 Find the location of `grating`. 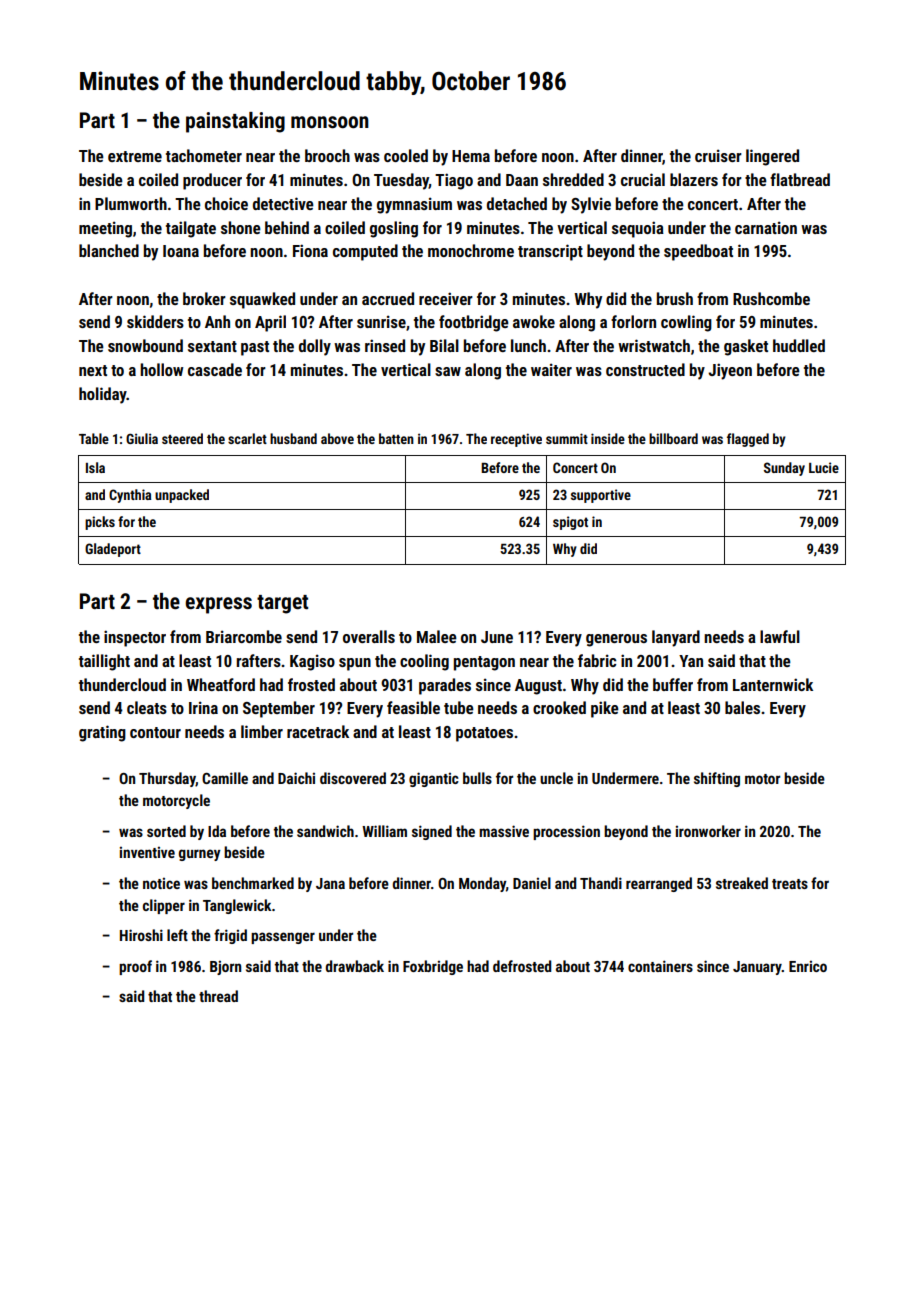

grating is located at coordinates (102, 733).
